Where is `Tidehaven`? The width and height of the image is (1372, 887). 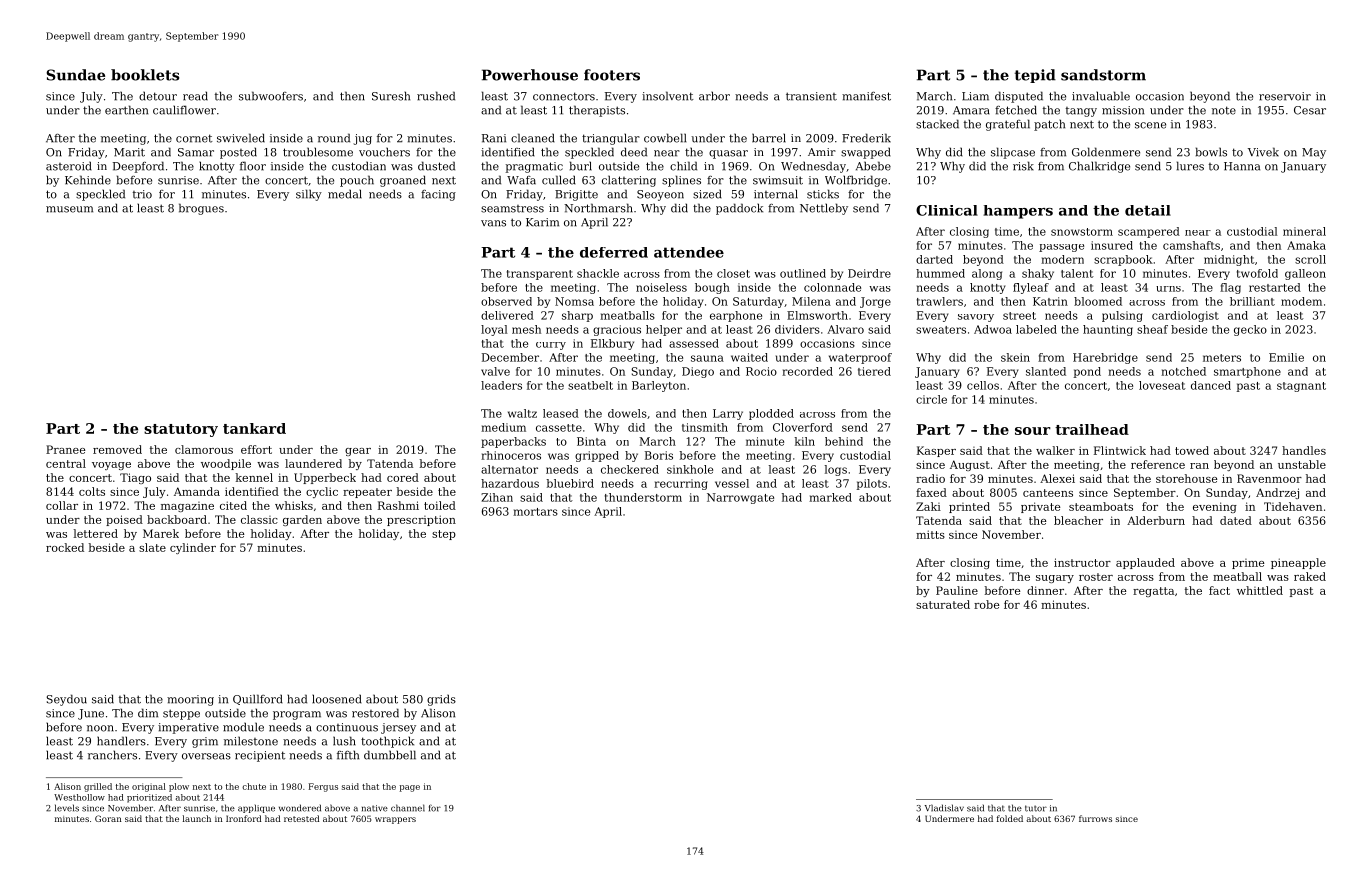 Tidehaven is located at coordinates (1293, 506).
